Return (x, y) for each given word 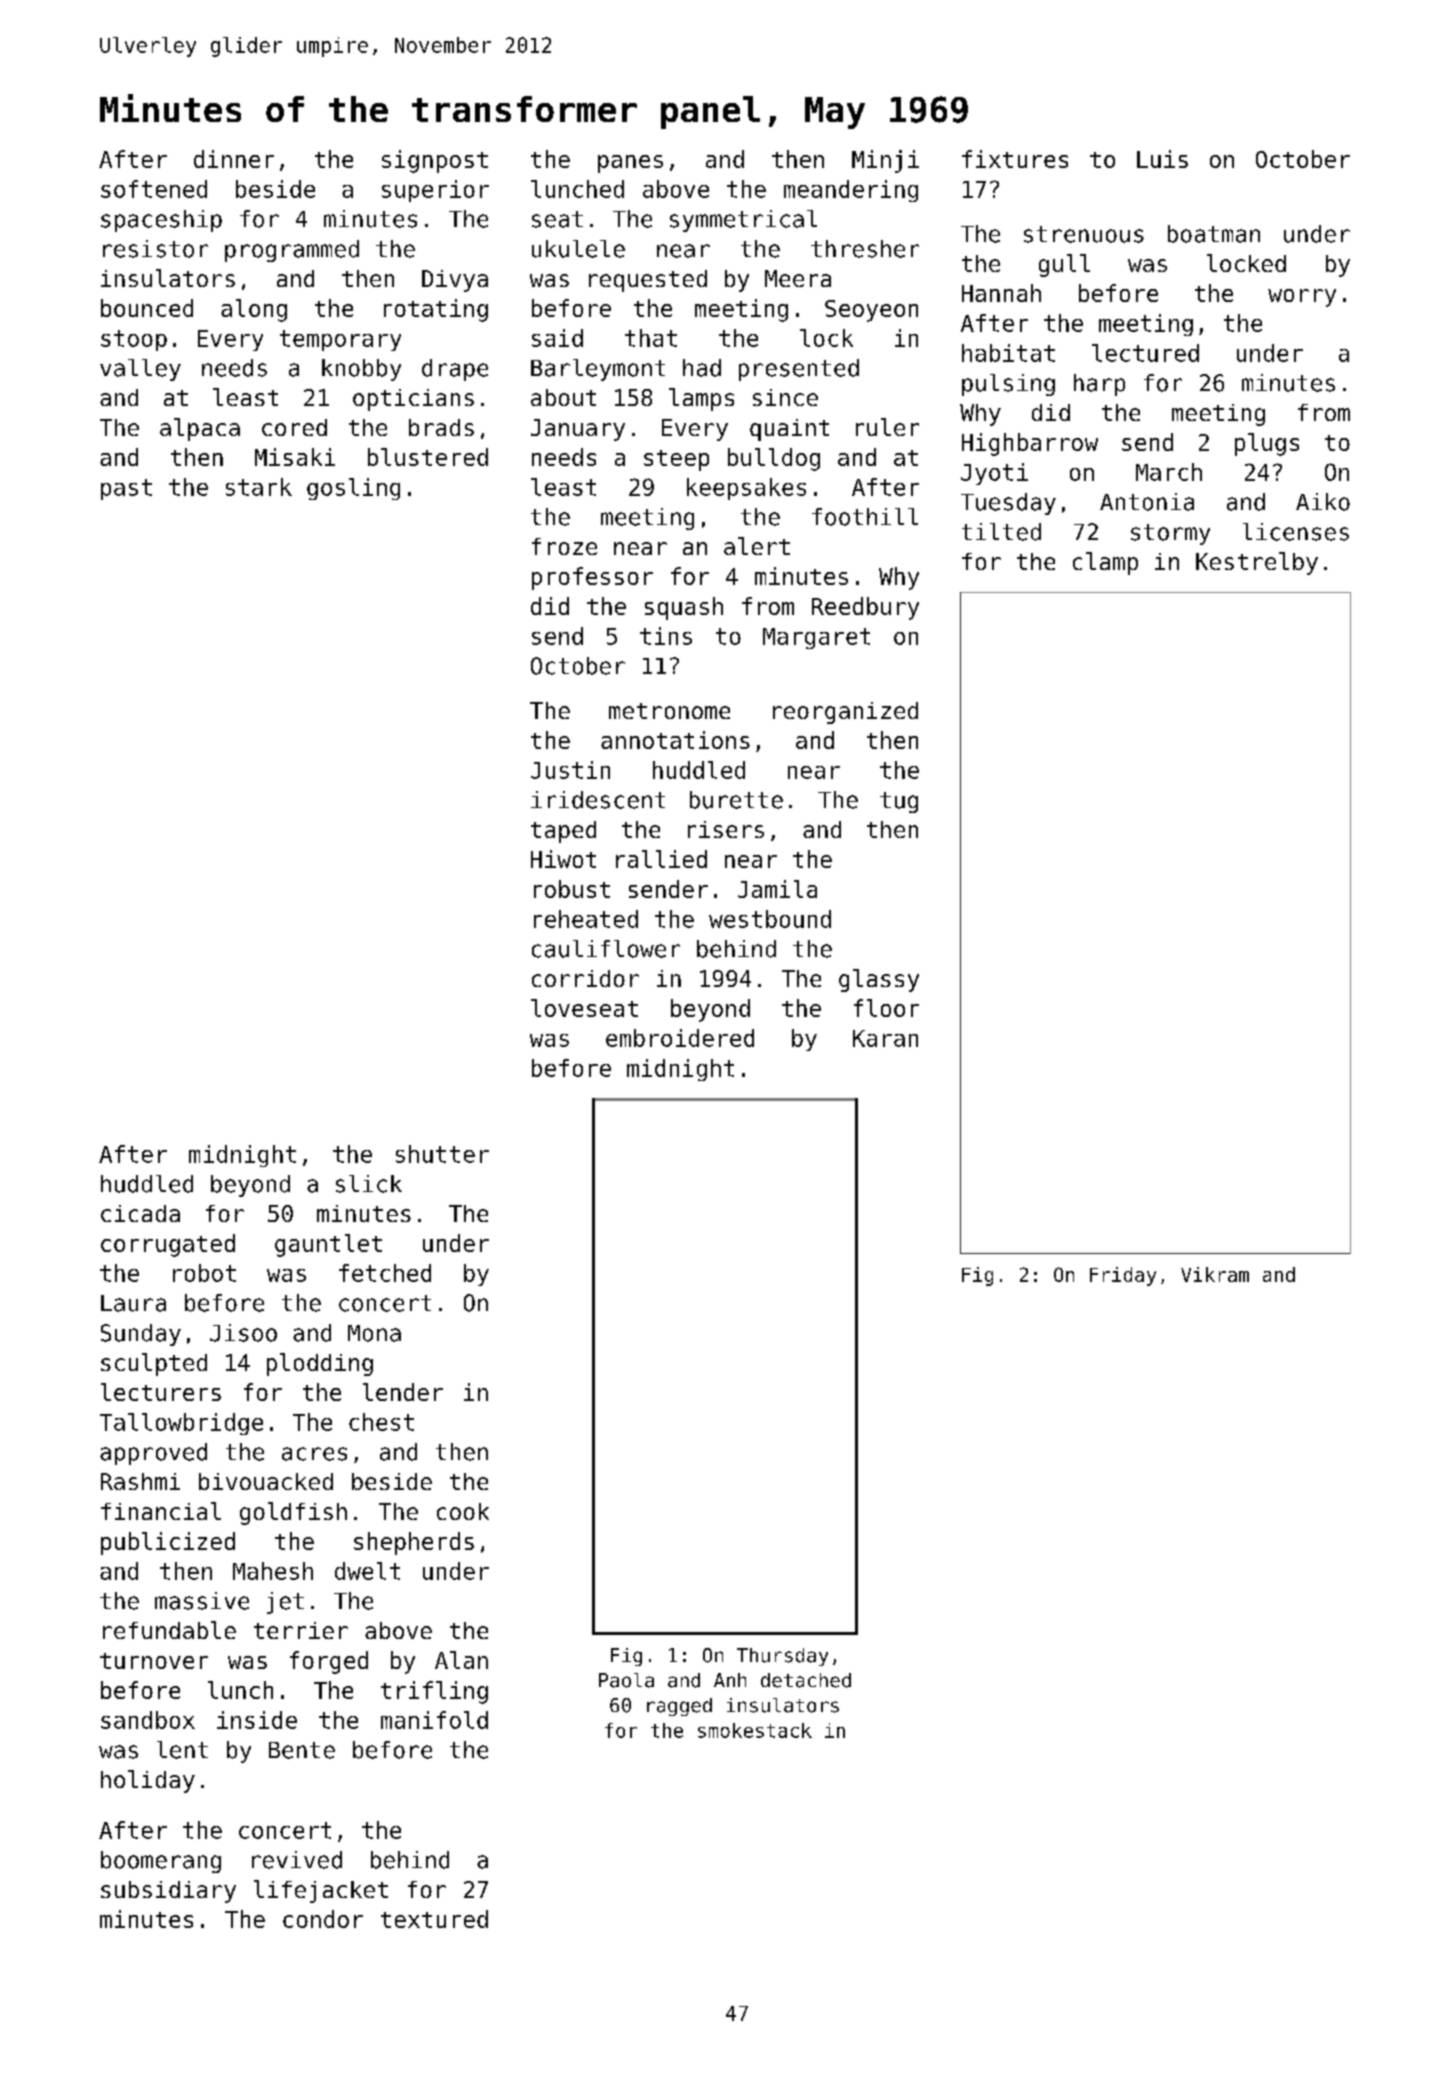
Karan (885, 1038)
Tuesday (1008, 504)
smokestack (755, 1730)
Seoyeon (871, 311)
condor (323, 1919)
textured (434, 1919)
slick (369, 1184)
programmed (292, 251)
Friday (1123, 1276)
